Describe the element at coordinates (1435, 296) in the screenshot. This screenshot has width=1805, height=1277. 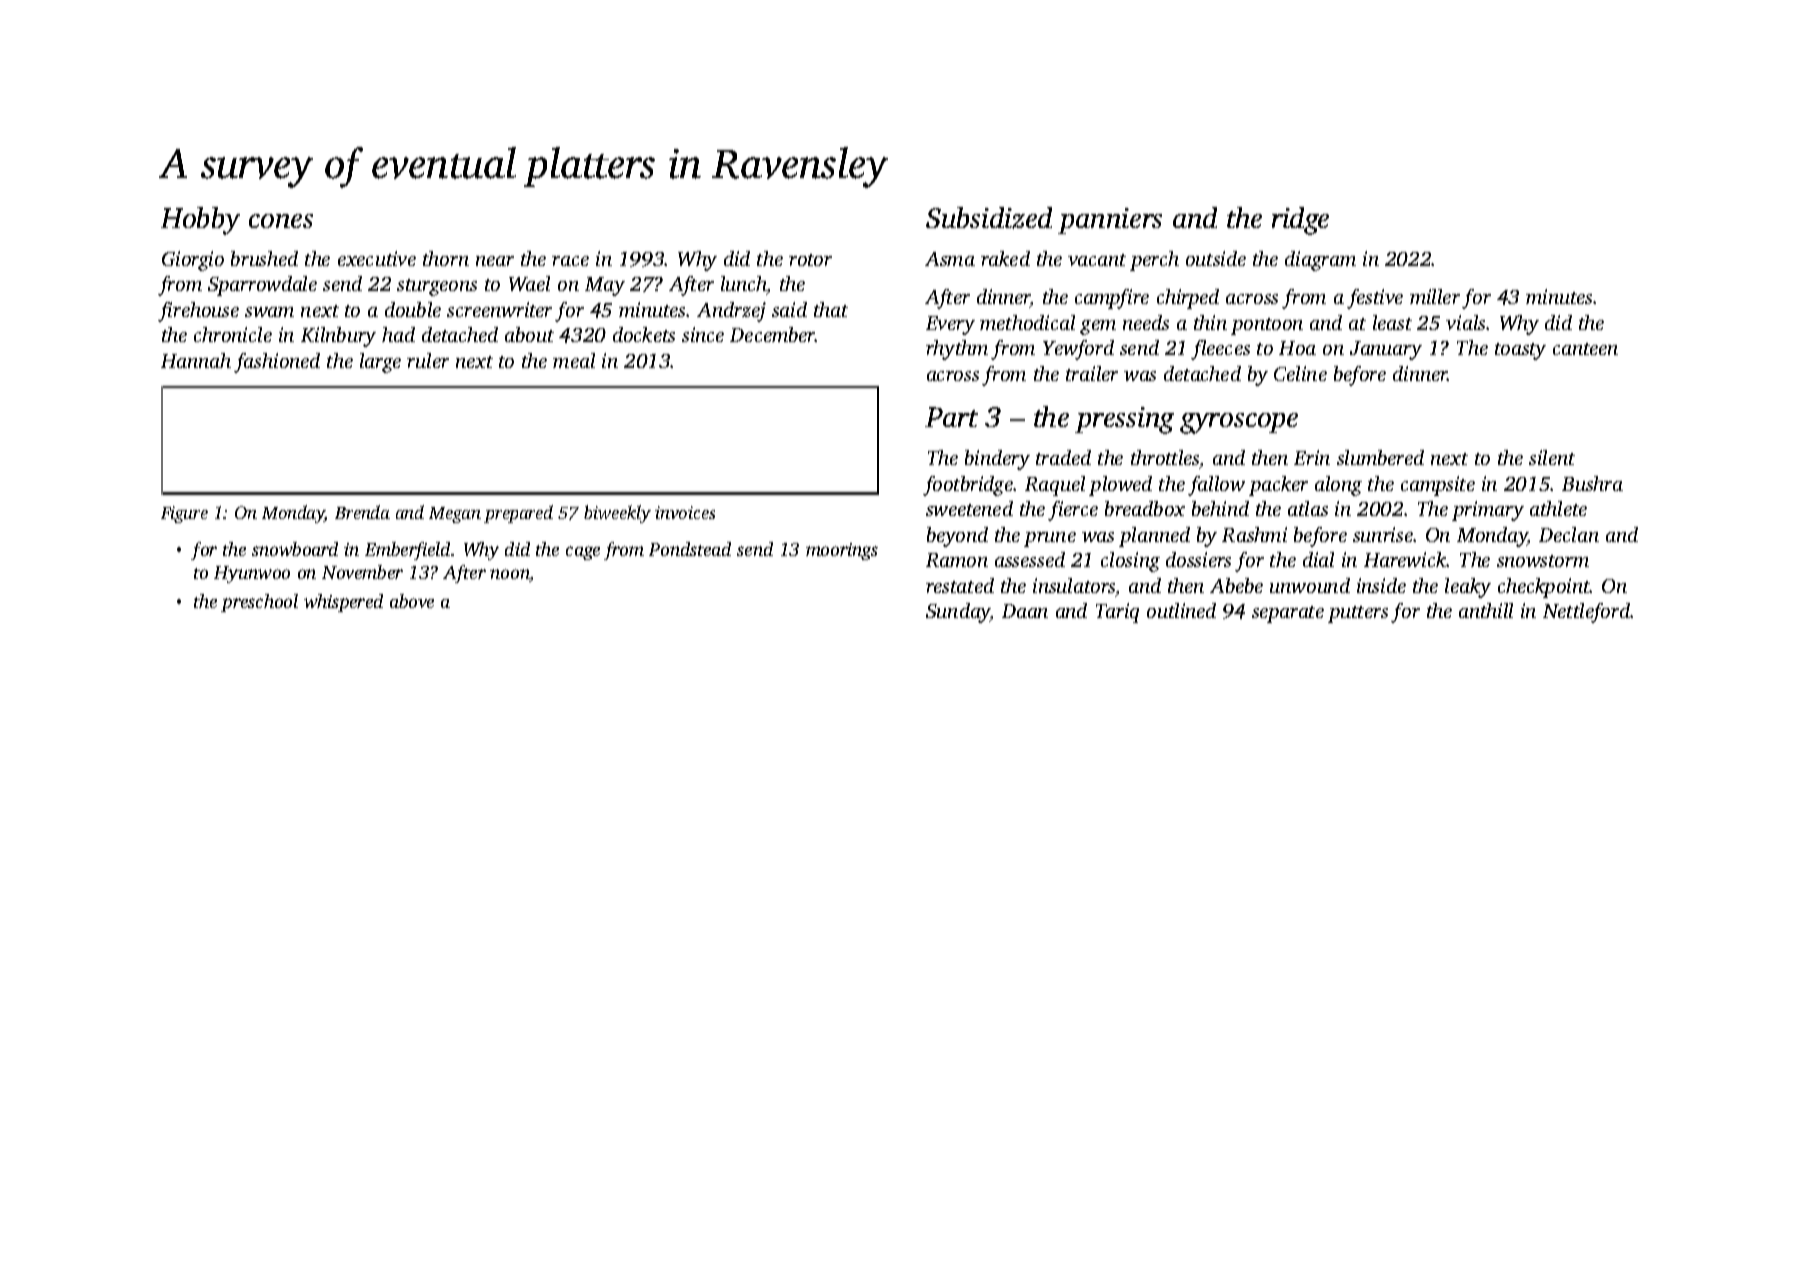
I see `miller` at that location.
